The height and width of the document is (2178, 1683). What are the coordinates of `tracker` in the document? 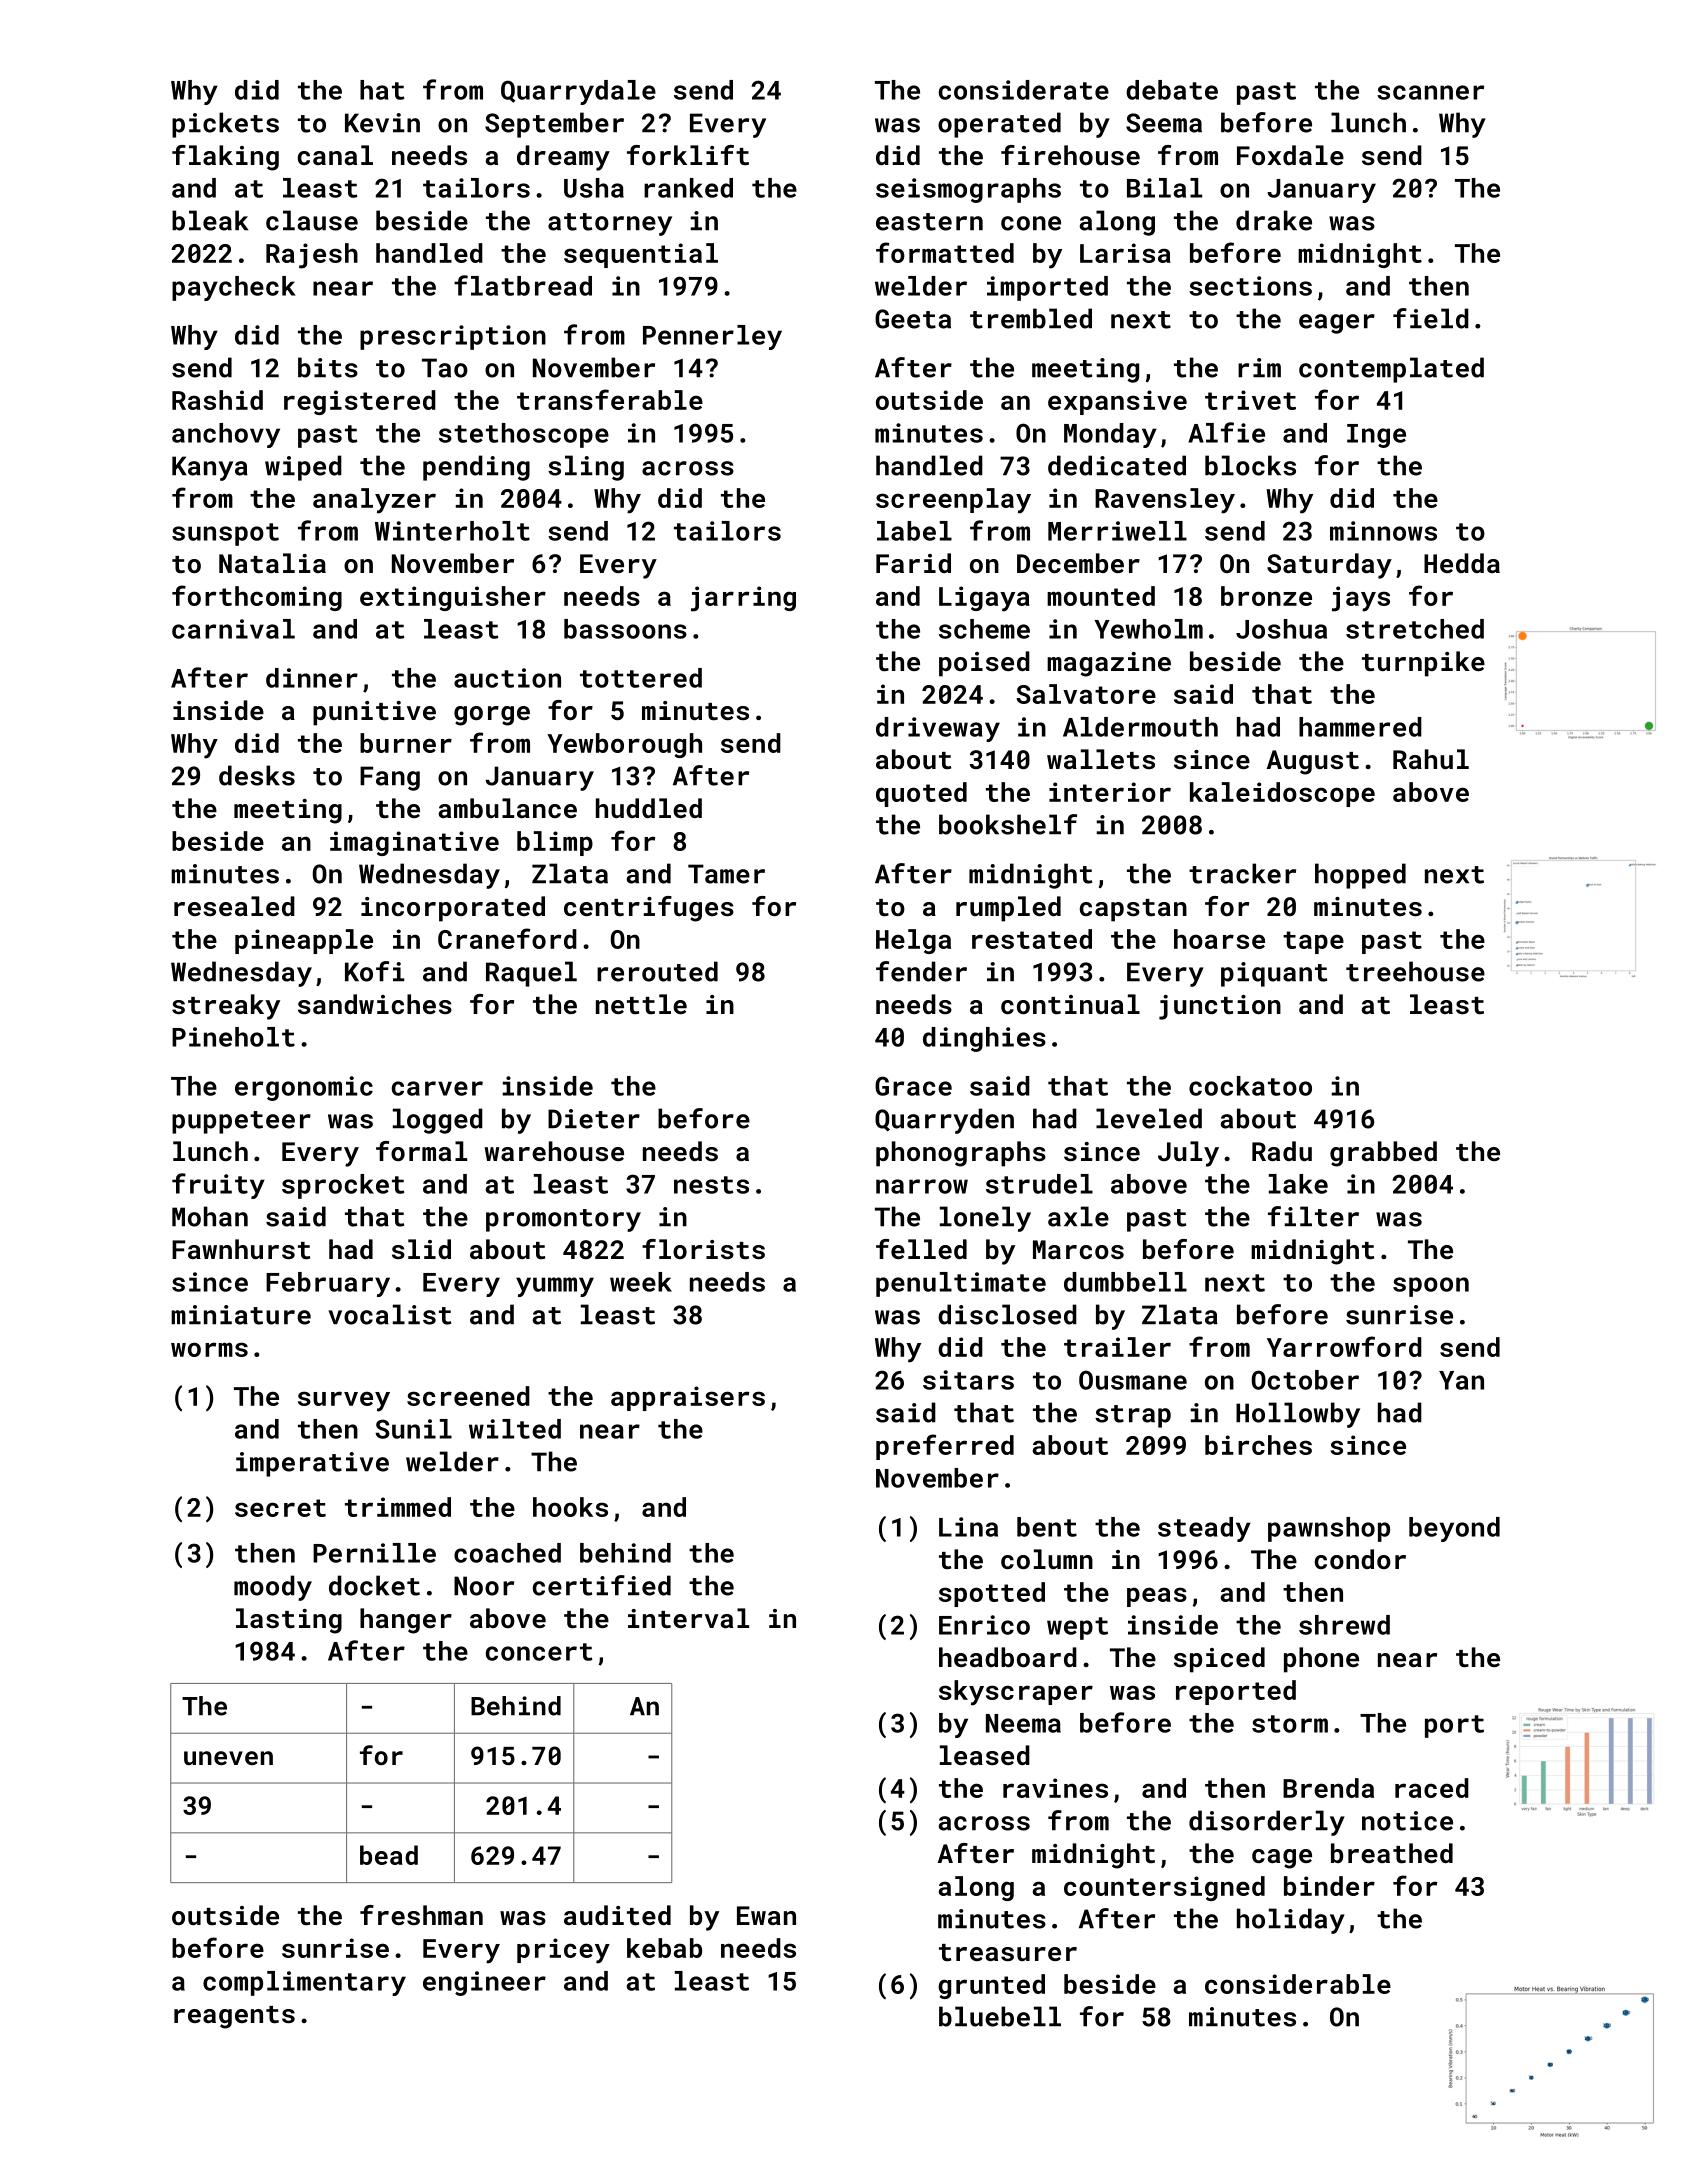 It's located at (1242, 873).
